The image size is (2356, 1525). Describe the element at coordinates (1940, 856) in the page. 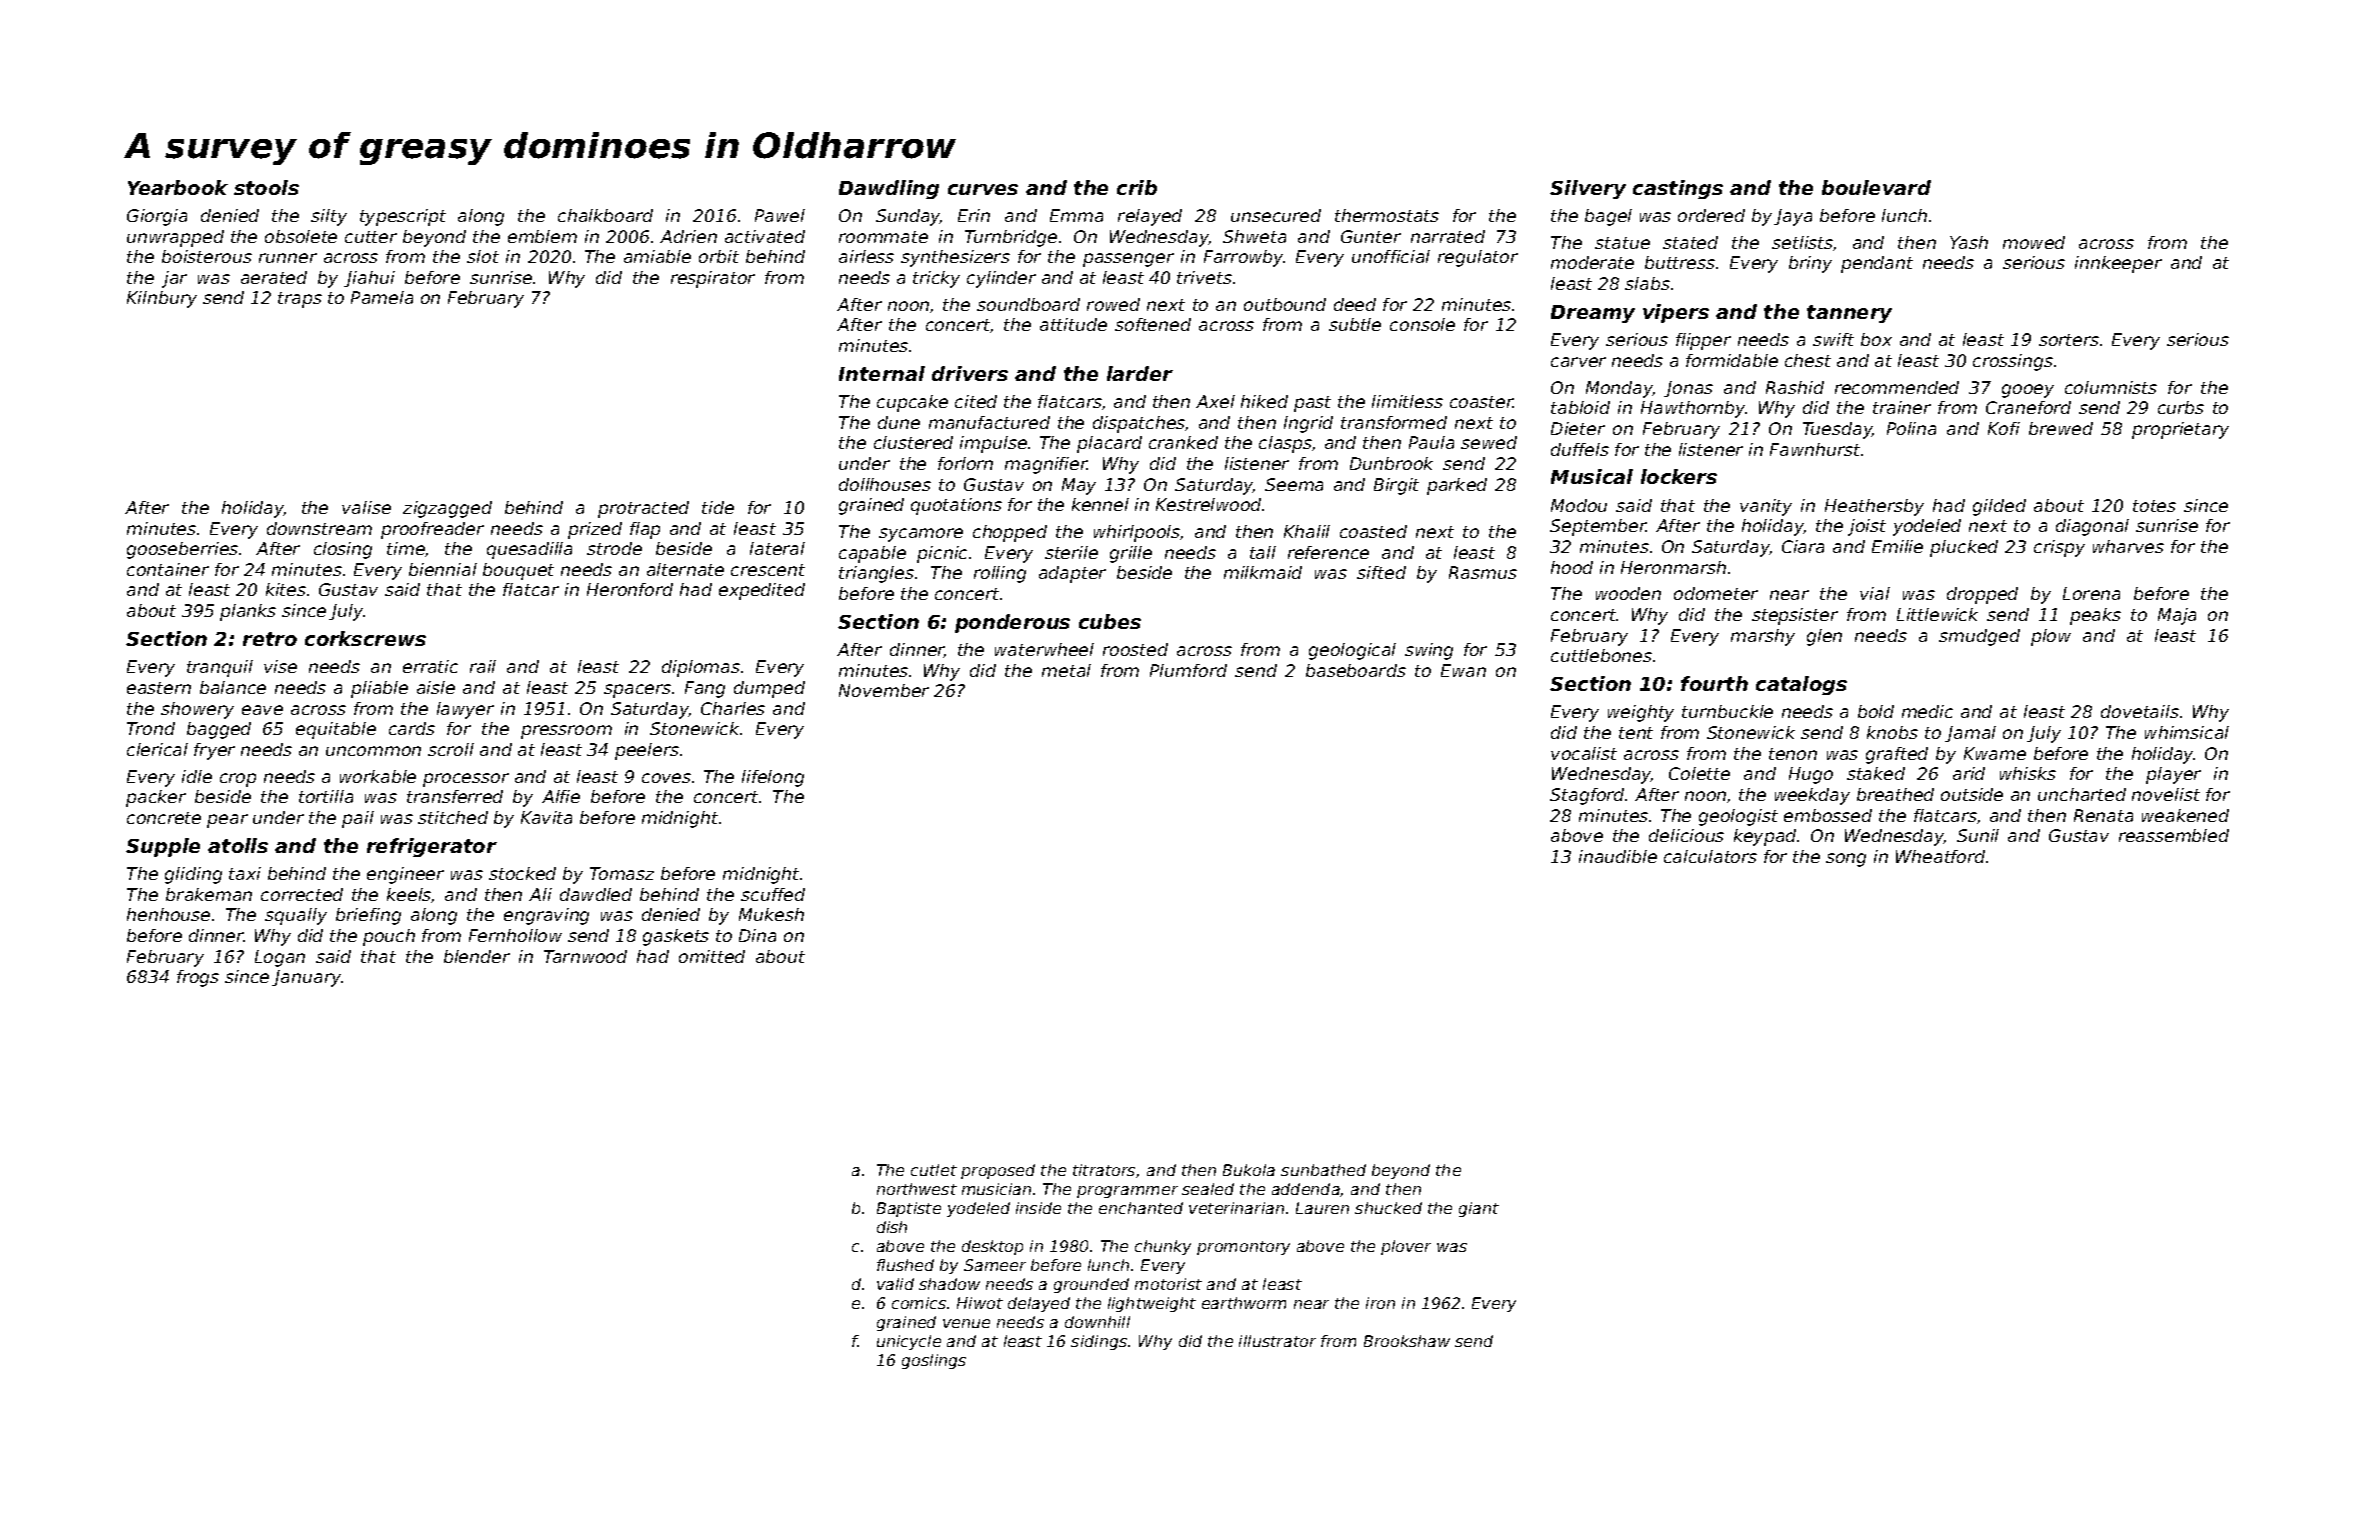

I see `Wheatford` at that location.
